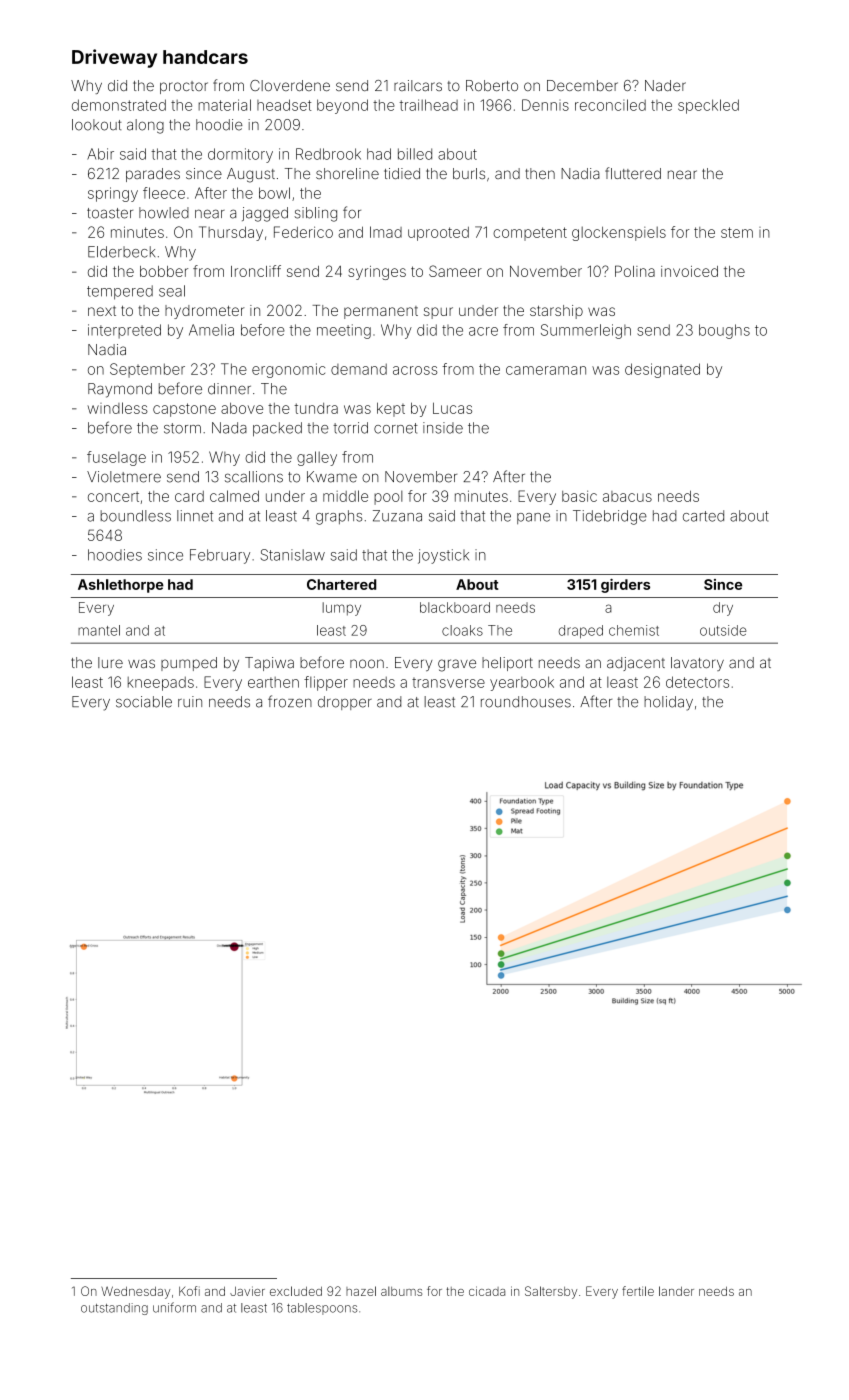 This screenshot has width=849, height=1400. Describe the element at coordinates (100, 154) in the screenshot. I see `Abir` at that location.
